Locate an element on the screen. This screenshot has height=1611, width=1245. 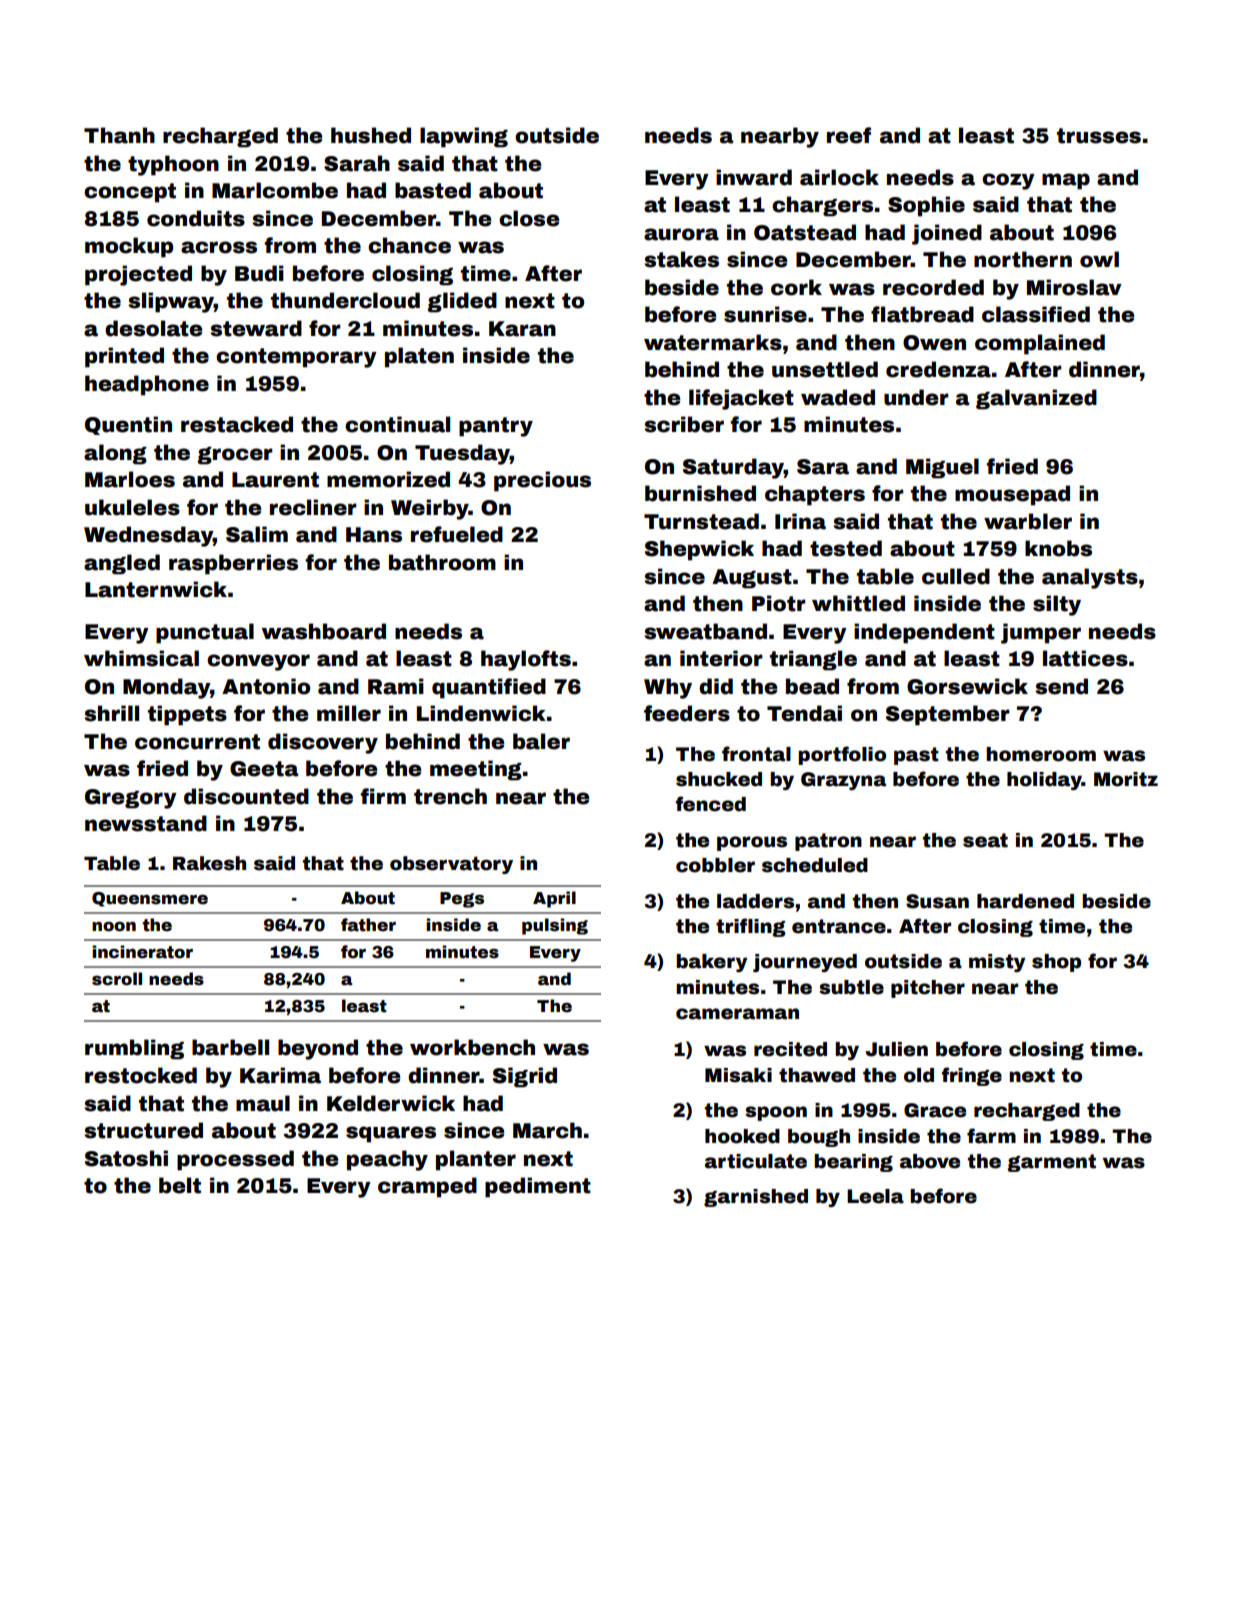
pulsing is located at coordinates (555, 926).
